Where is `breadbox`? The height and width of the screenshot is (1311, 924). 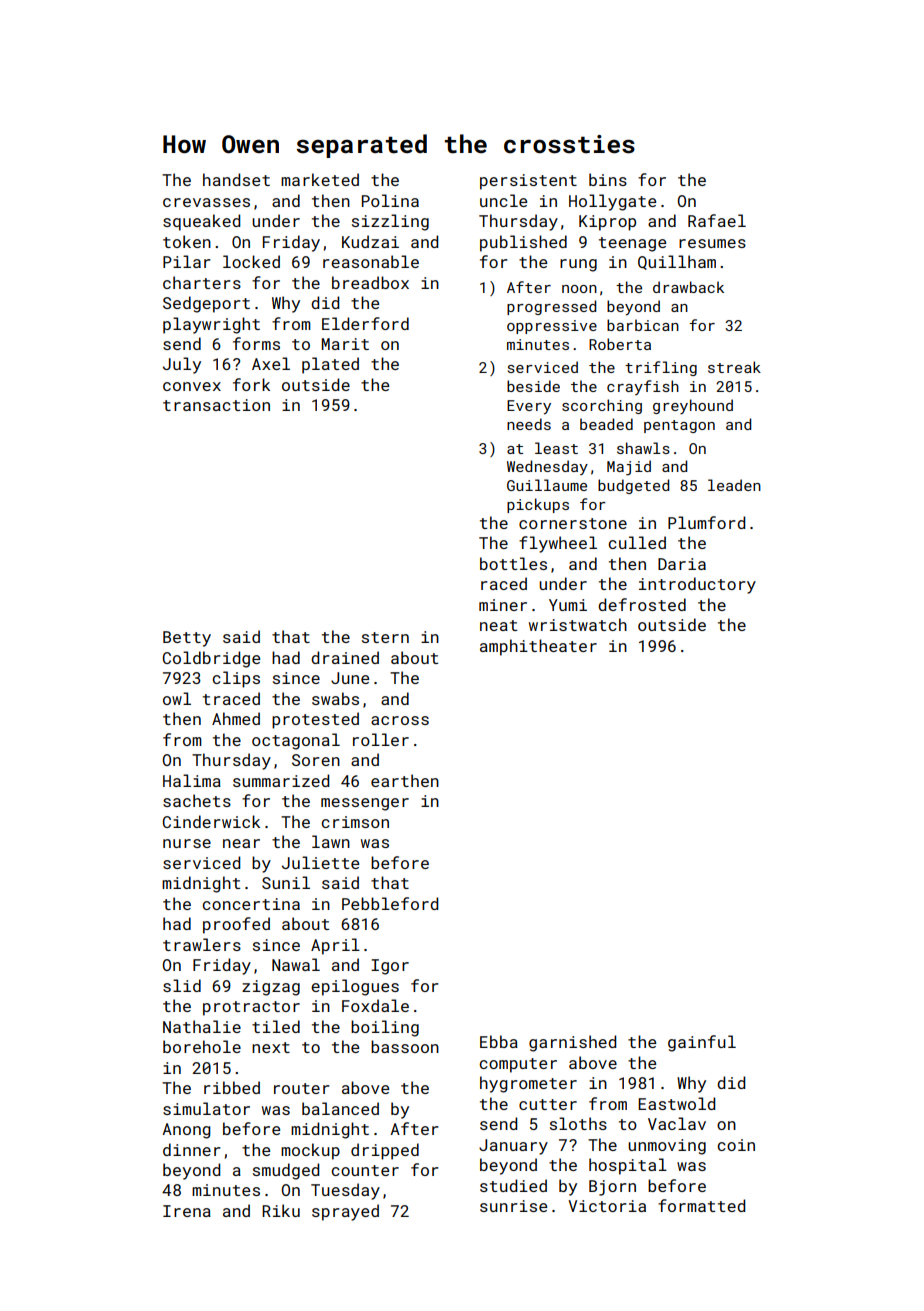 breadbox is located at coordinates (370, 282).
